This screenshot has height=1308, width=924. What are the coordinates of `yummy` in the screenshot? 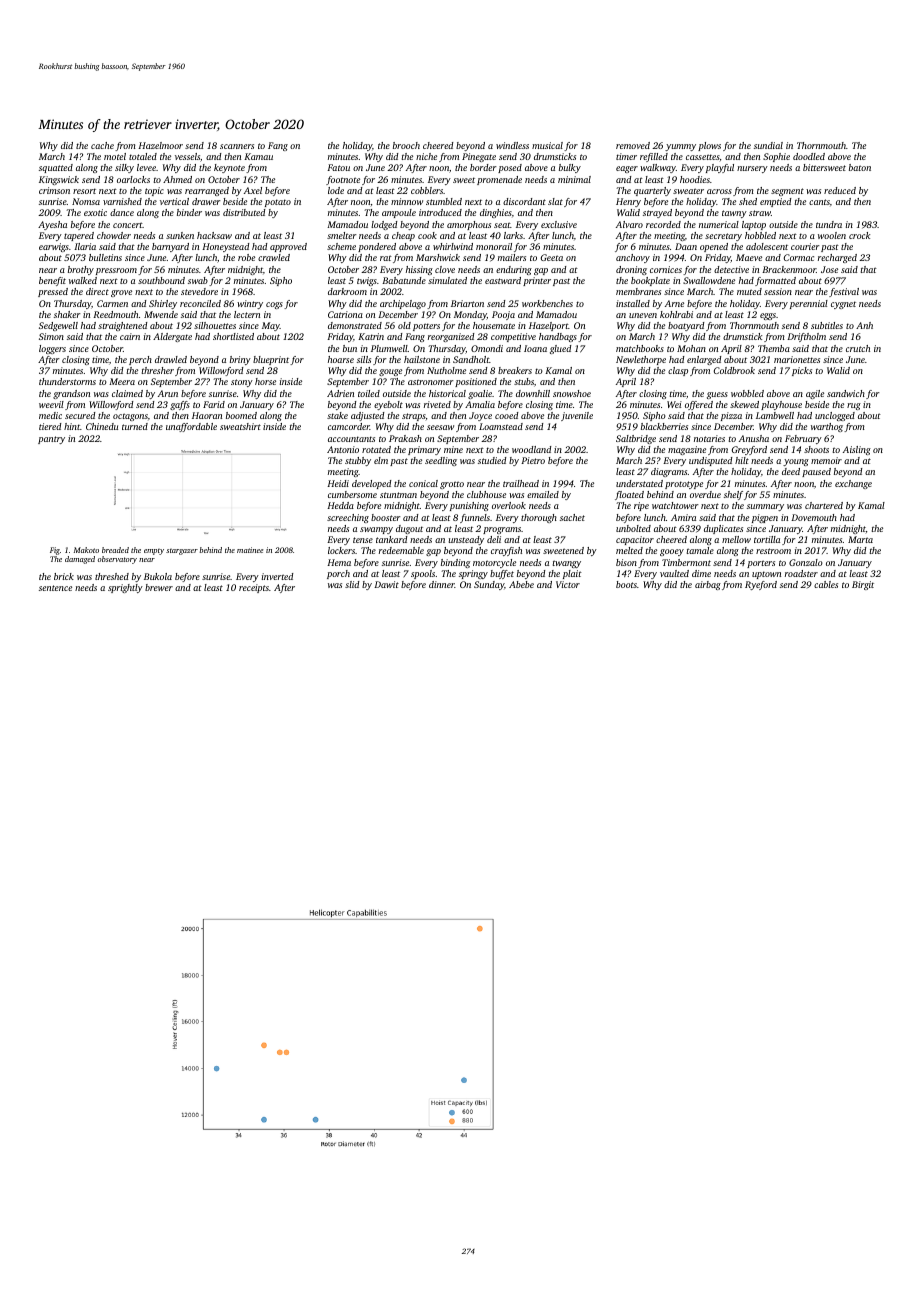 It's located at (680, 147).
